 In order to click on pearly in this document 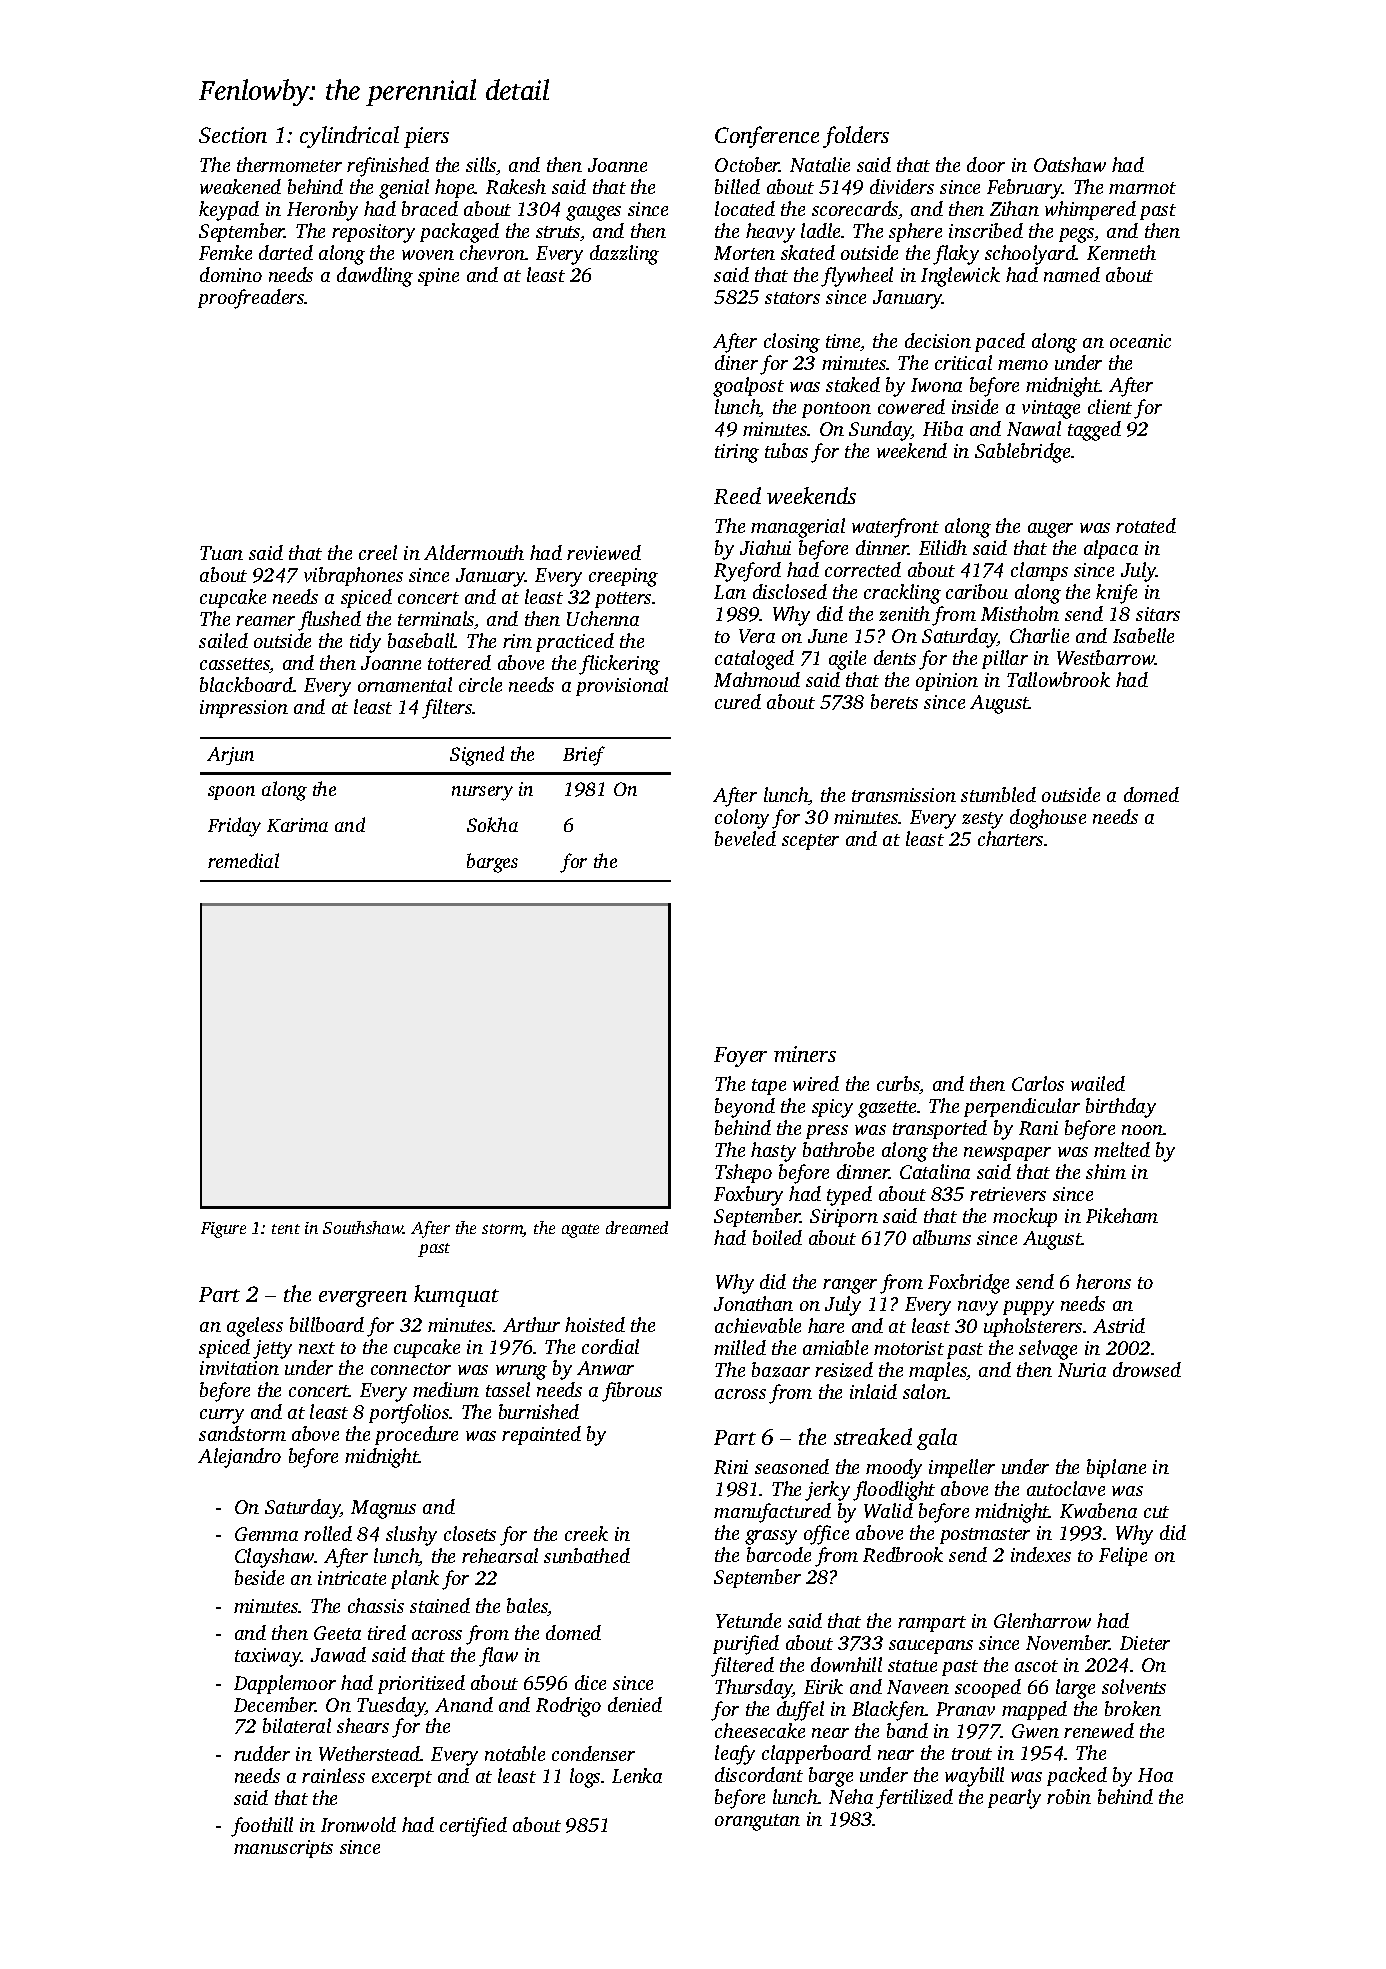, I will do `click(1014, 1799)`.
